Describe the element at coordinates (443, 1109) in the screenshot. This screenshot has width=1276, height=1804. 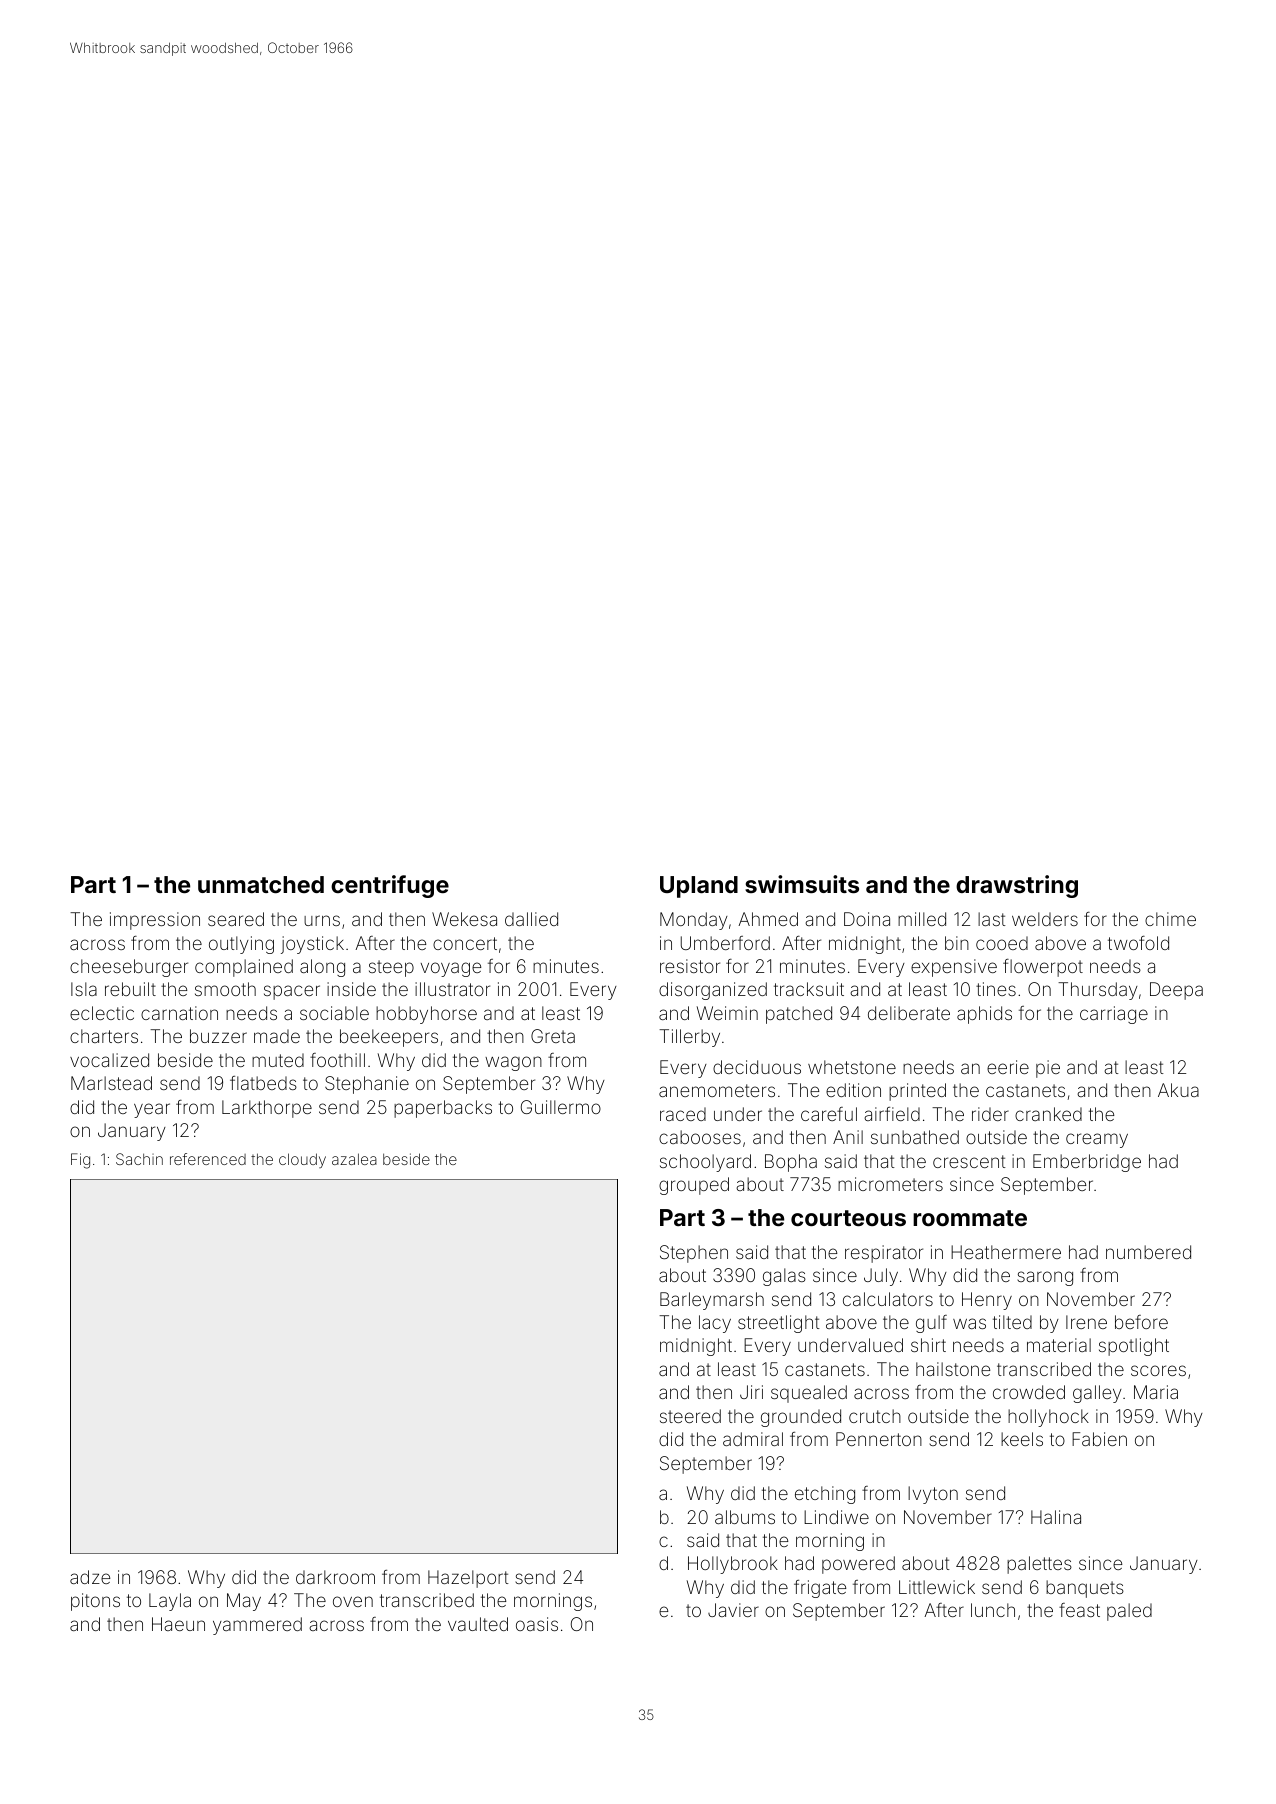
I see `paperbacks` at that location.
